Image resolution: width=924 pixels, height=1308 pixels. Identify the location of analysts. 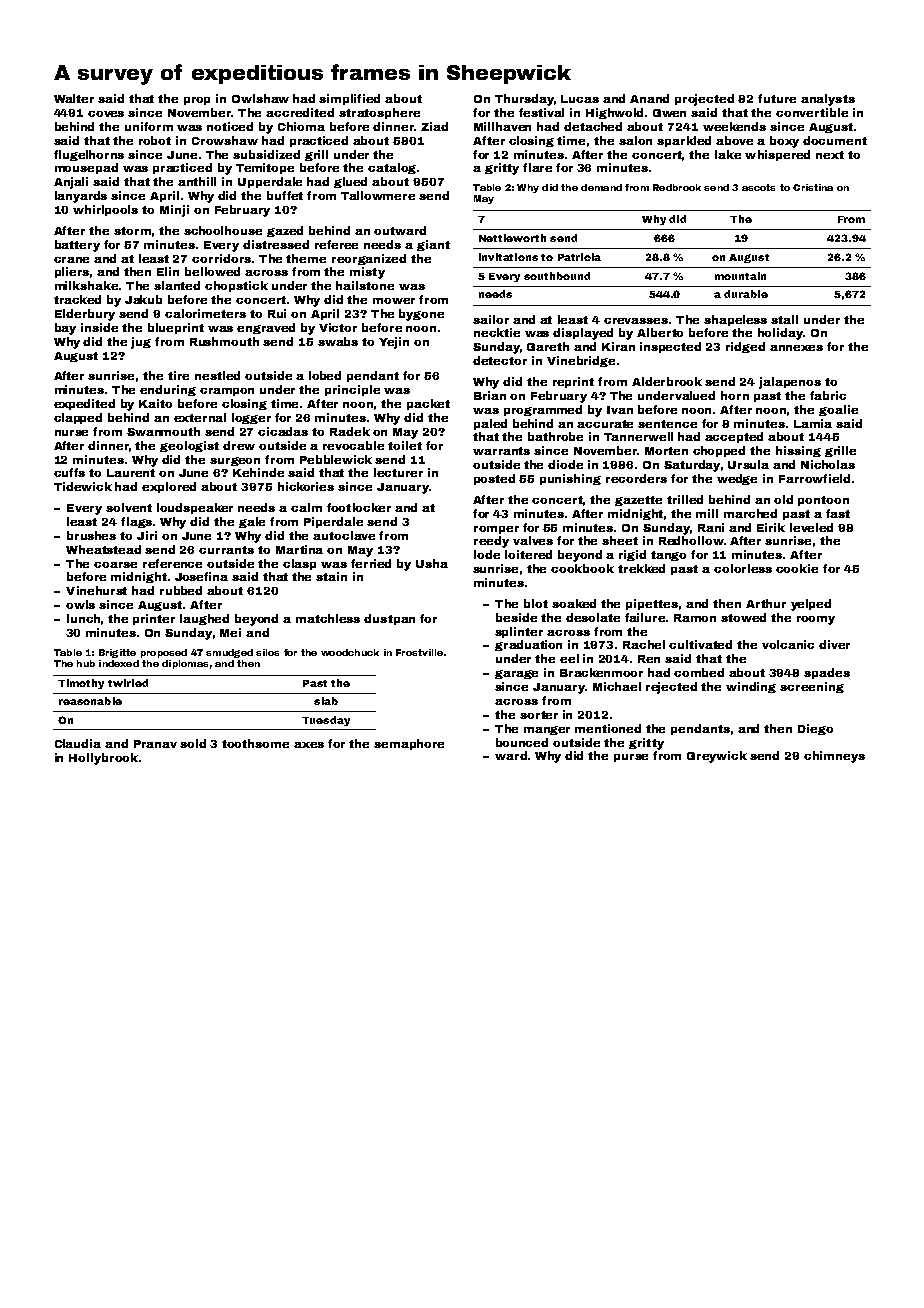
(828, 100).
